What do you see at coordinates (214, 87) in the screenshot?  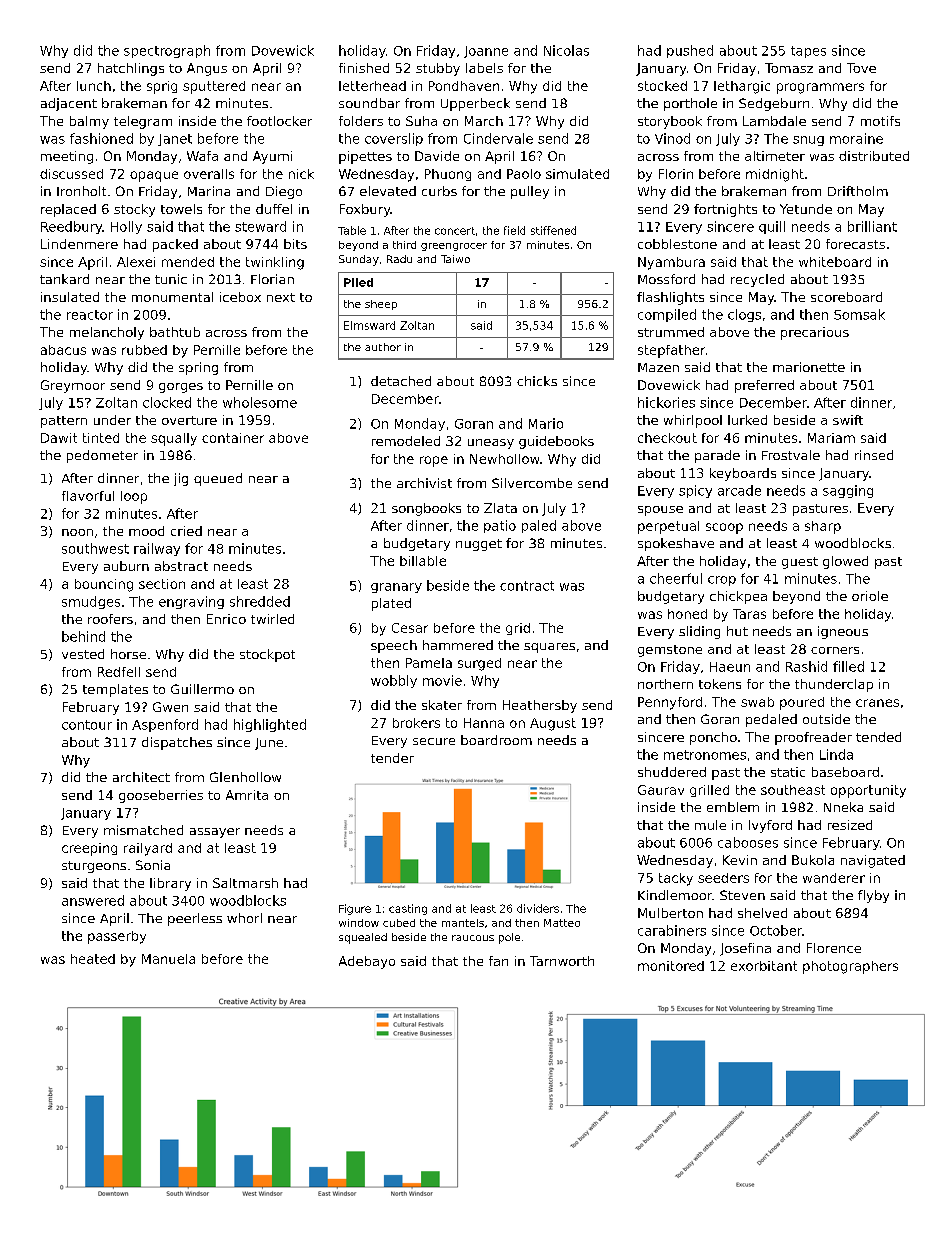 I see `sputtered` at bounding box center [214, 87].
